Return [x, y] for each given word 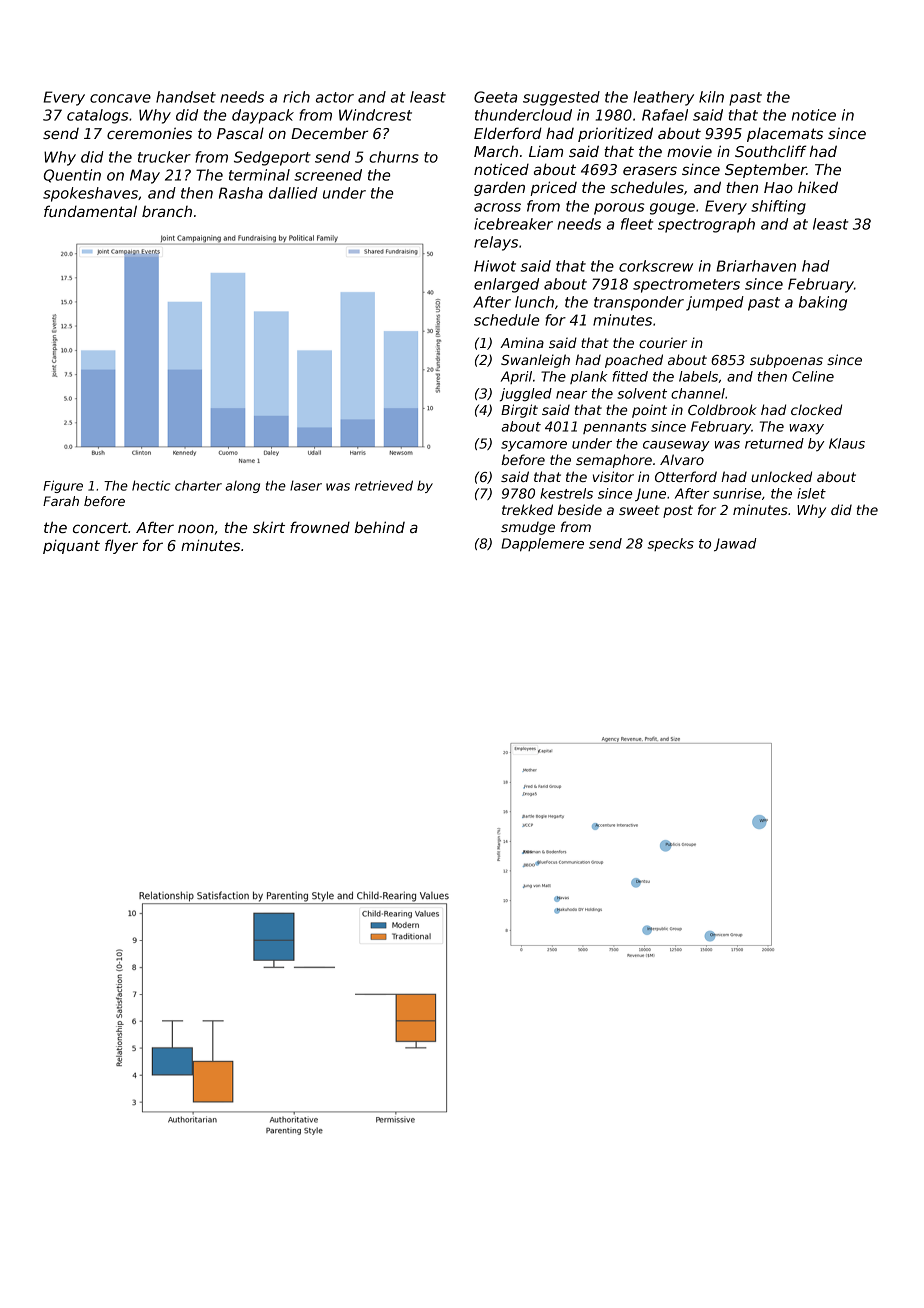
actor [335, 97]
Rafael [665, 115]
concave [120, 98]
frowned [320, 527]
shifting [778, 207]
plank [589, 377]
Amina [522, 342]
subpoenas [786, 361]
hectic [151, 485]
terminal [259, 175]
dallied [293, 193]
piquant [71, 546]
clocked [816, 409]
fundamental [90, 211]
